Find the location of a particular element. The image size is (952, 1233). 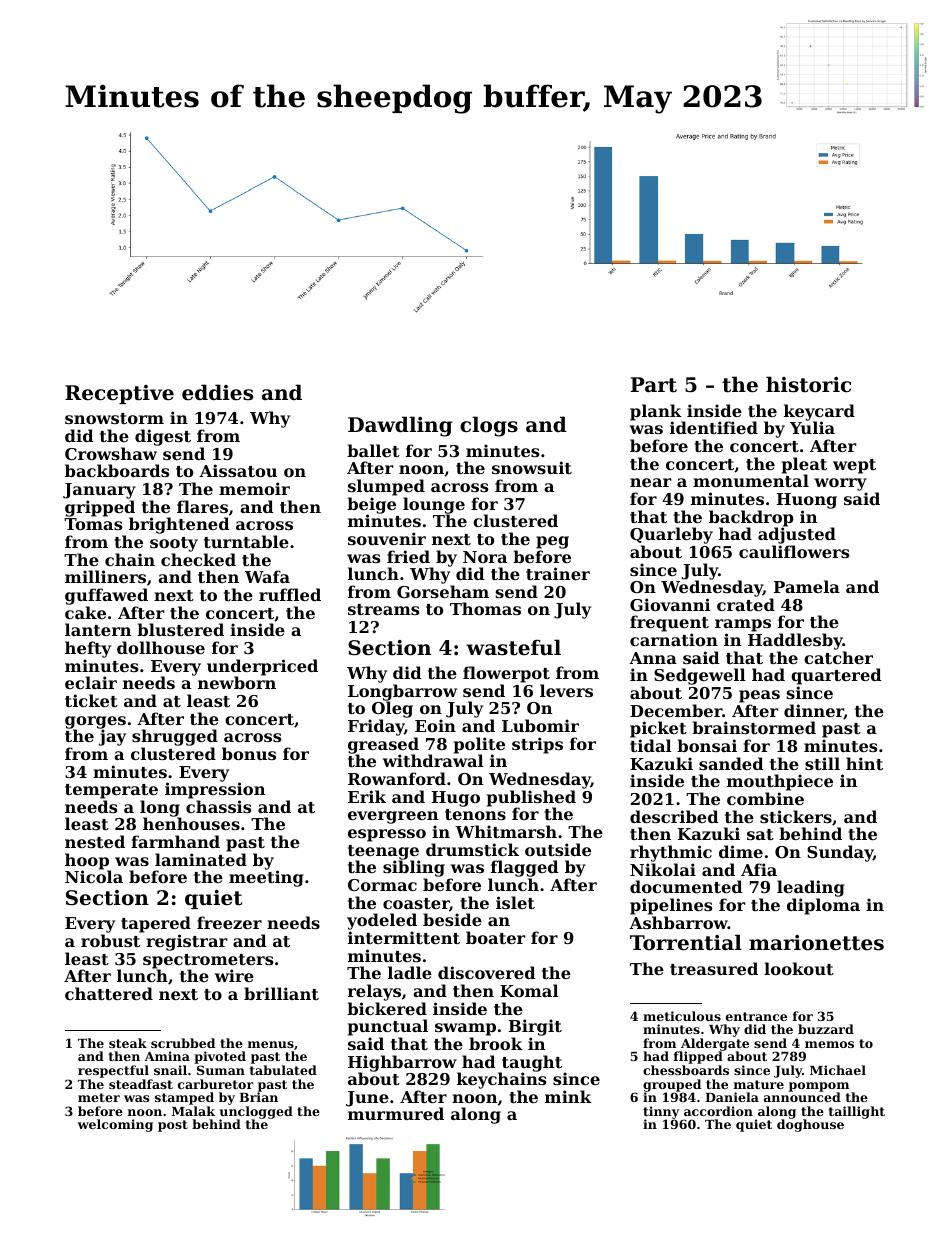

sooty is located at coordinates (174, 544).
